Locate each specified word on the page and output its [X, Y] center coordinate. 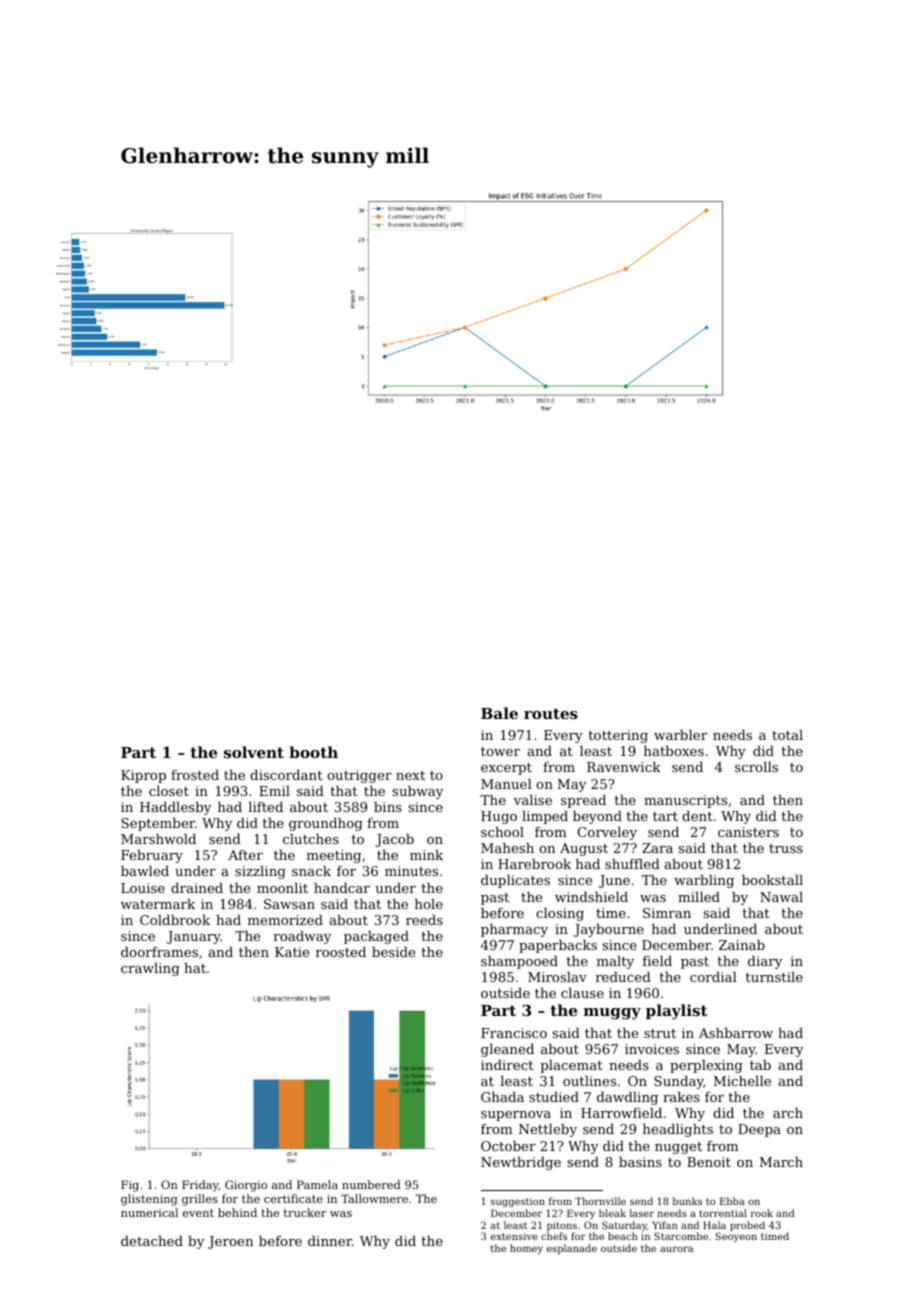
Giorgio [246, 1186]
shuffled [632, 864]
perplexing [706, 1066]
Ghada [502, 1097]
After [245, 855]
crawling [150, 969]
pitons [562, 1226]
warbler [680, 735]
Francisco [514, 1033]
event [198, 1213]
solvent [254, 752]
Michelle [742, 1081]
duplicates [515, 881]
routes [551, 713]
